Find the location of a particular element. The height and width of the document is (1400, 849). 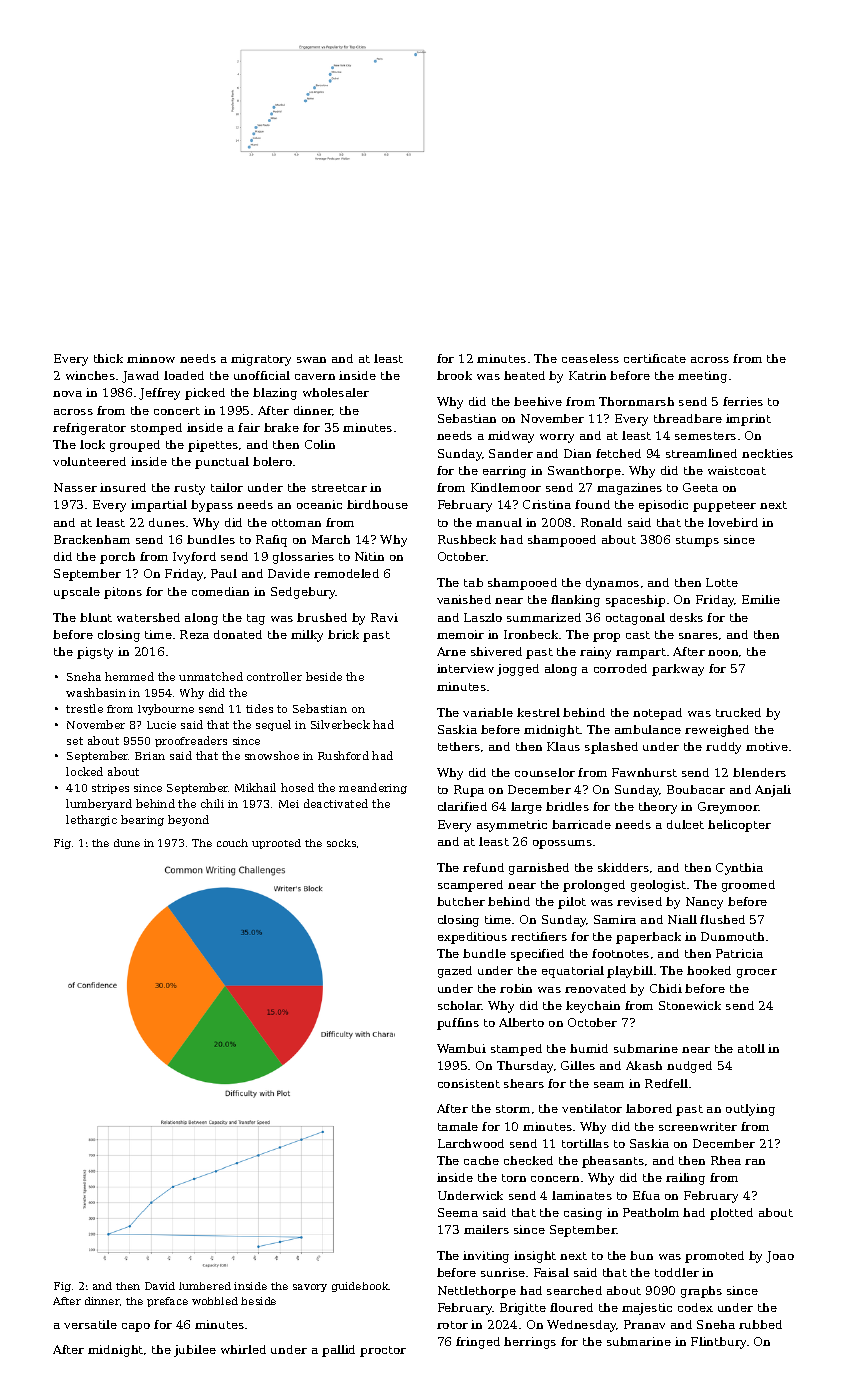

garnished is located at coordinates (539, 869).
